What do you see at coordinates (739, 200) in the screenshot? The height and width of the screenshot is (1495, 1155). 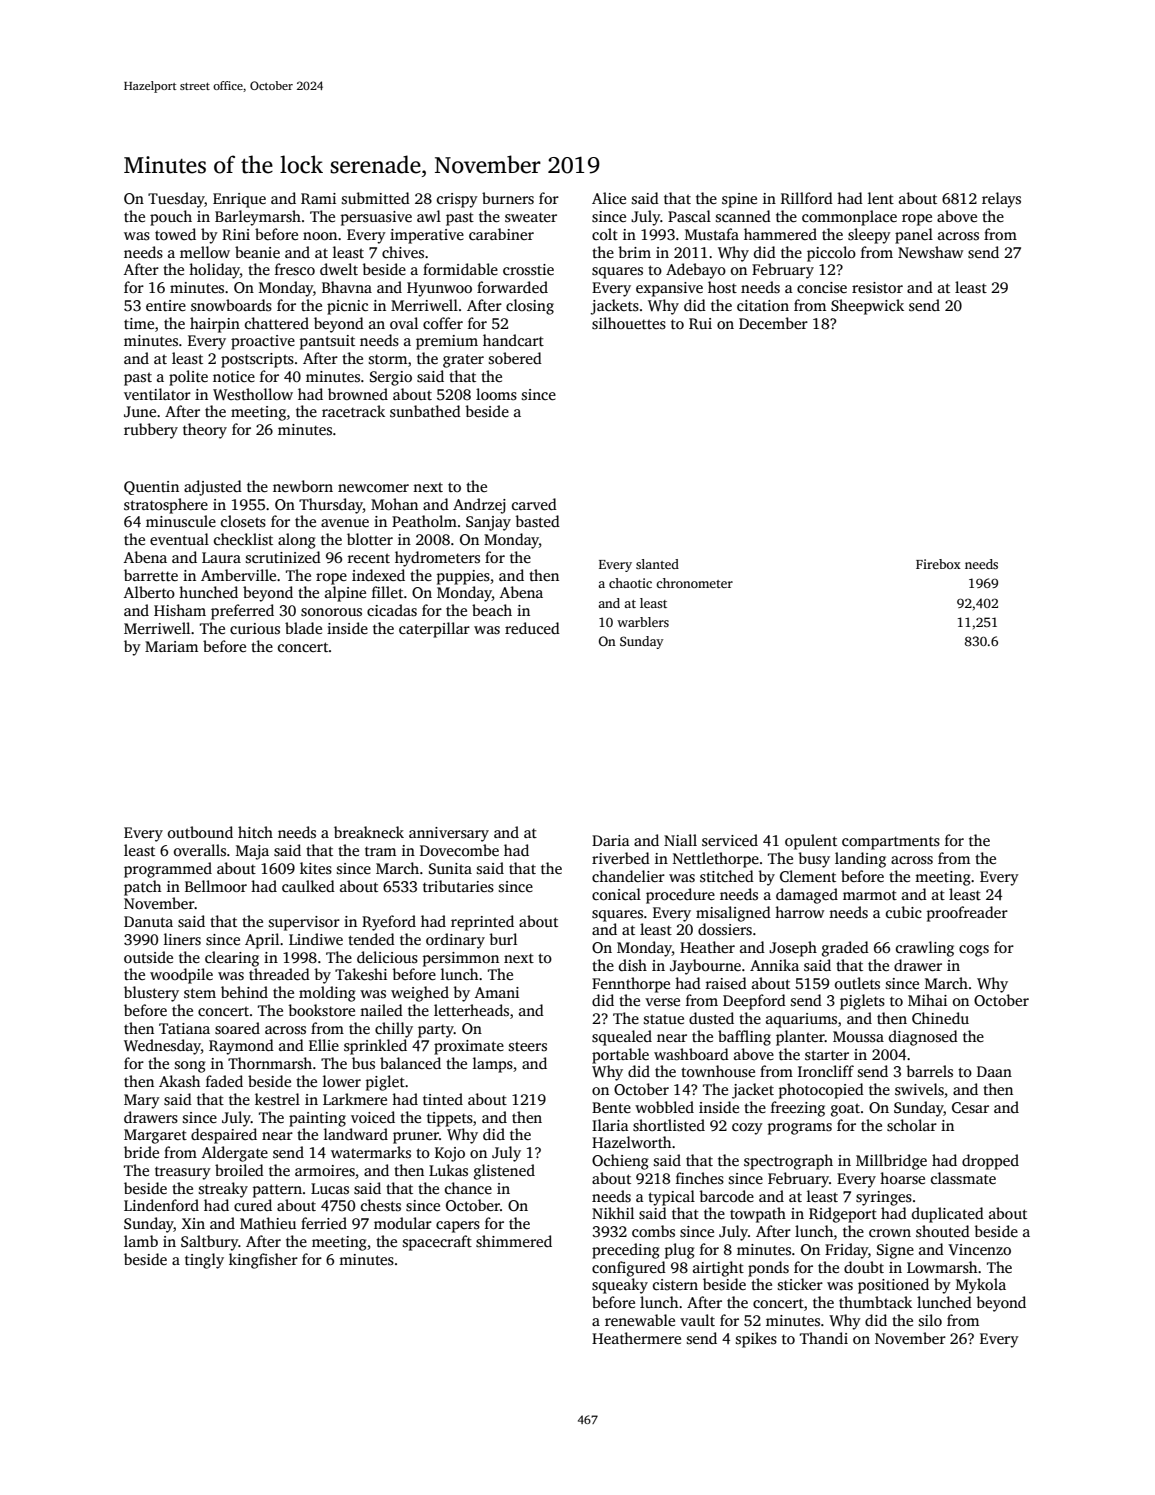 I see `spine` at bounding box center [739, 200].
